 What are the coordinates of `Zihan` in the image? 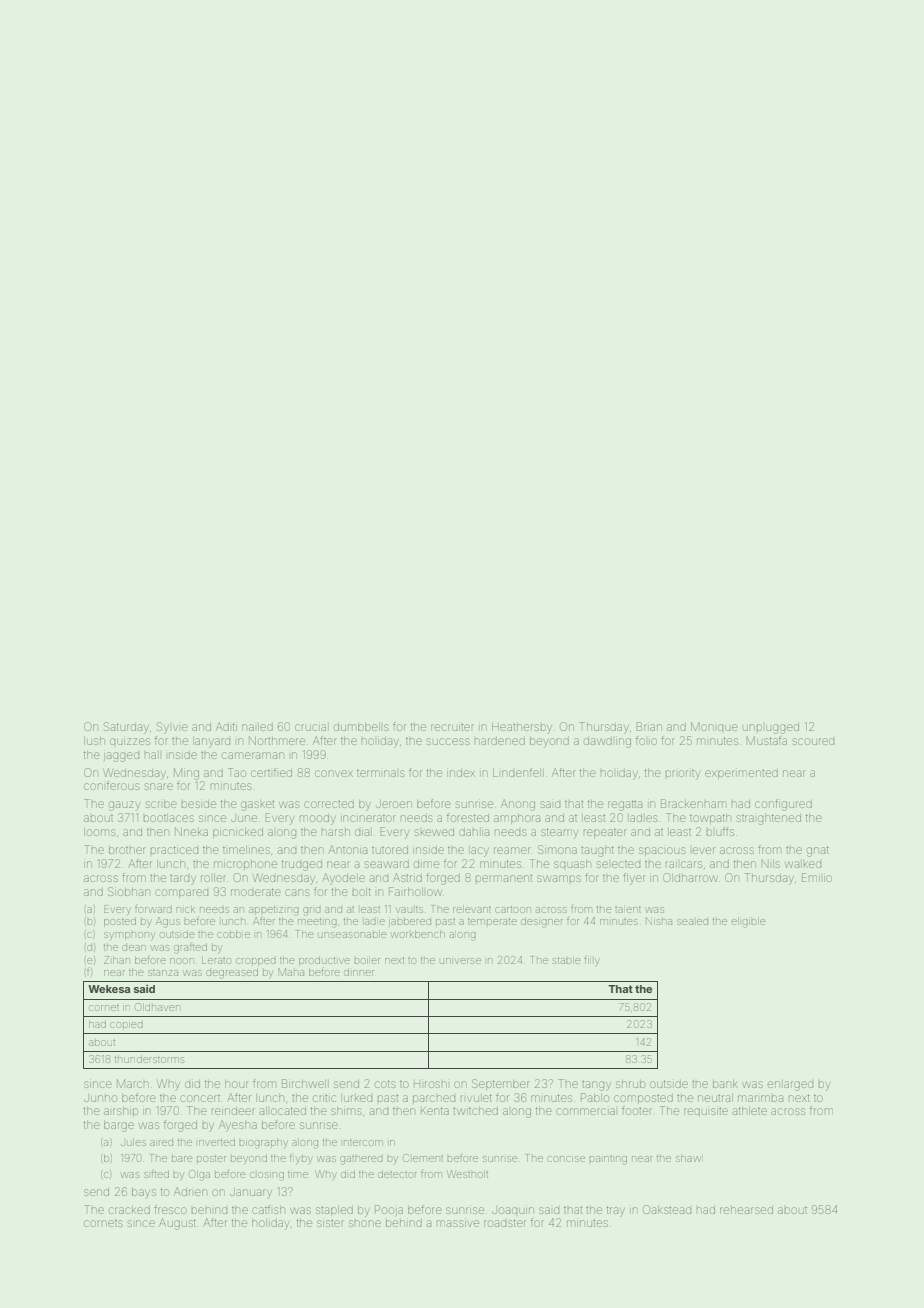 It's located at (117, 960).
